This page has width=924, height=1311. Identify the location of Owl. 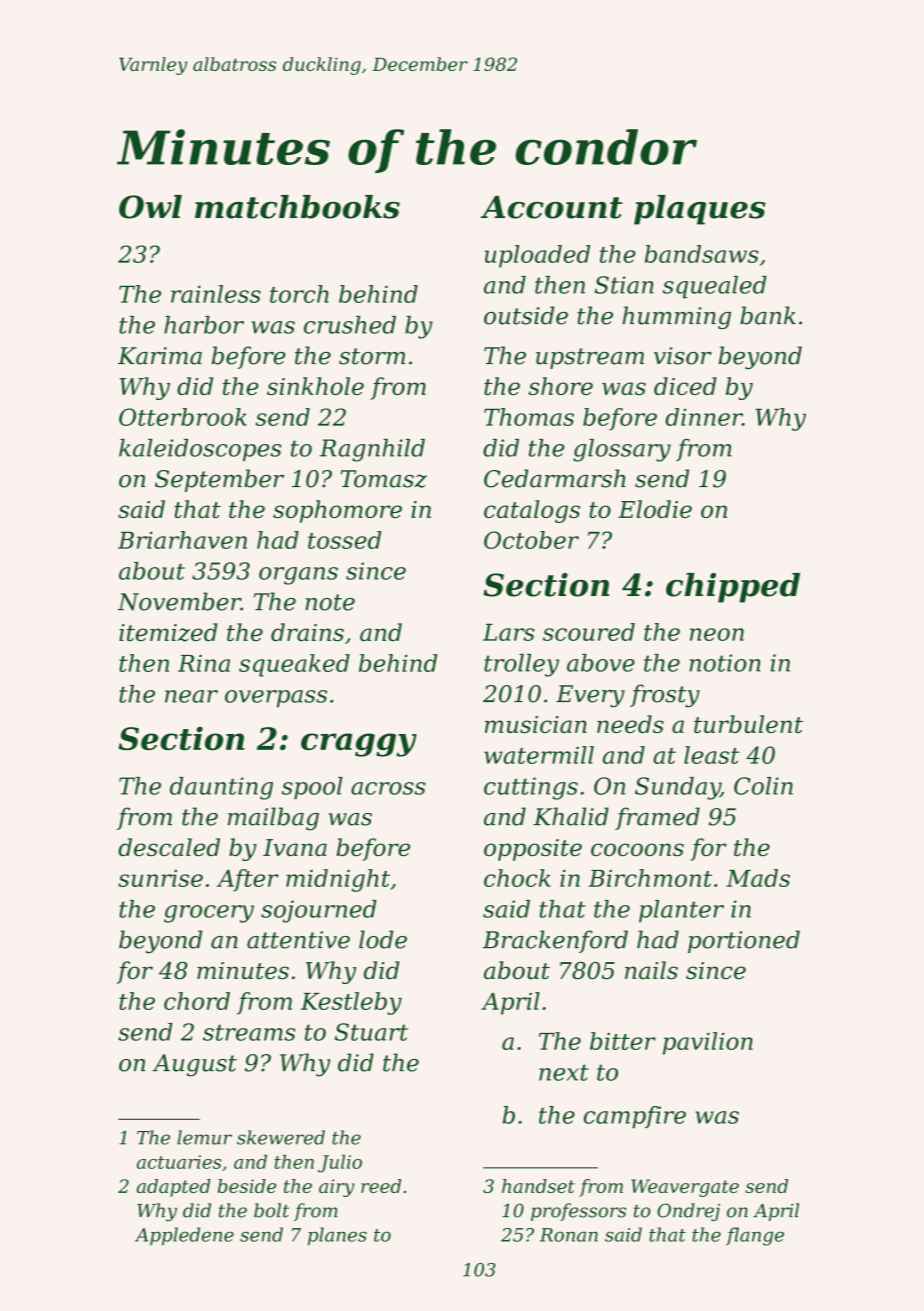
(150, 207).
